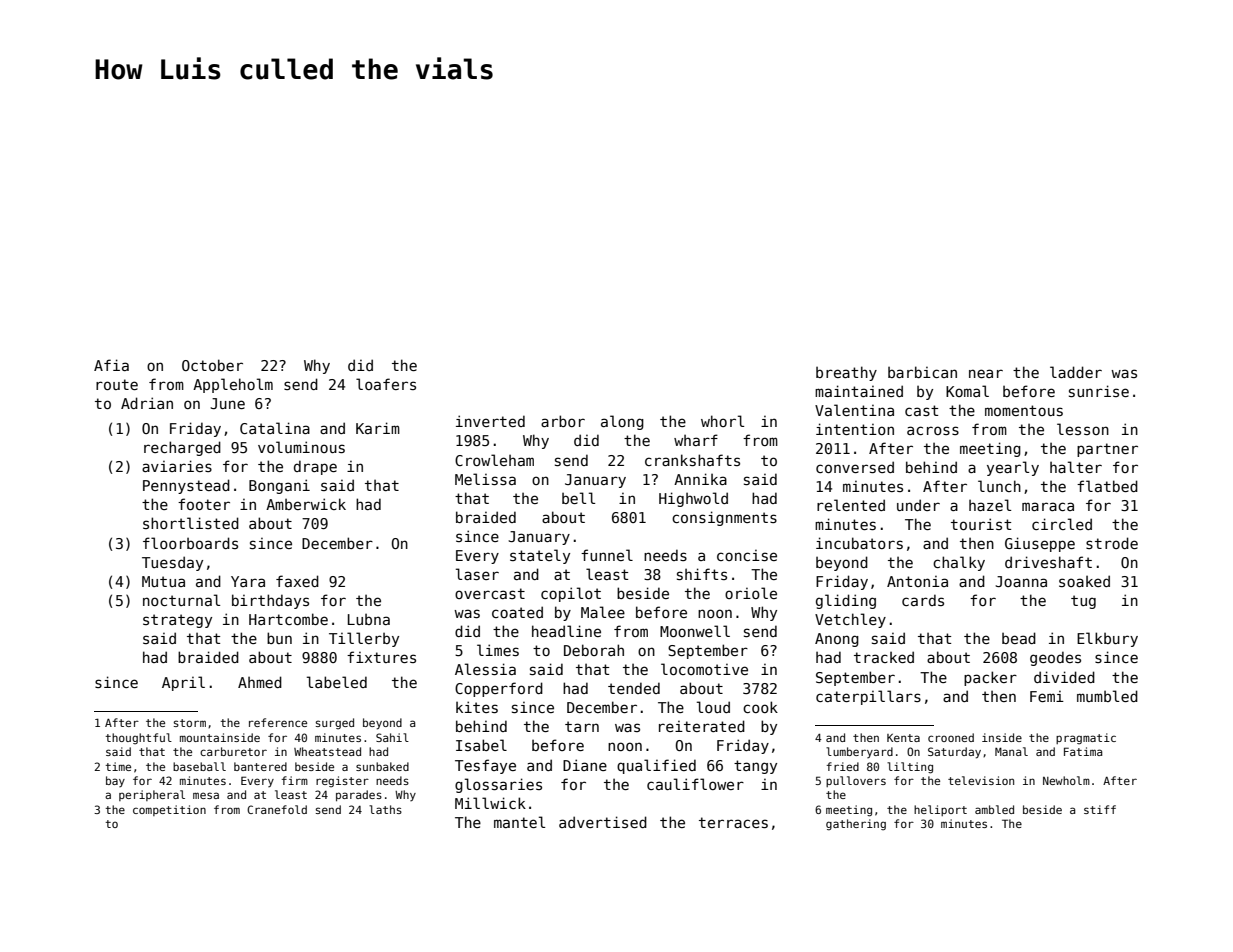 The image size is (1233, 952). What do you see at coordinates (603, 822) in the screenshot?
I see `advertised` at bounding box center [603, 822].
